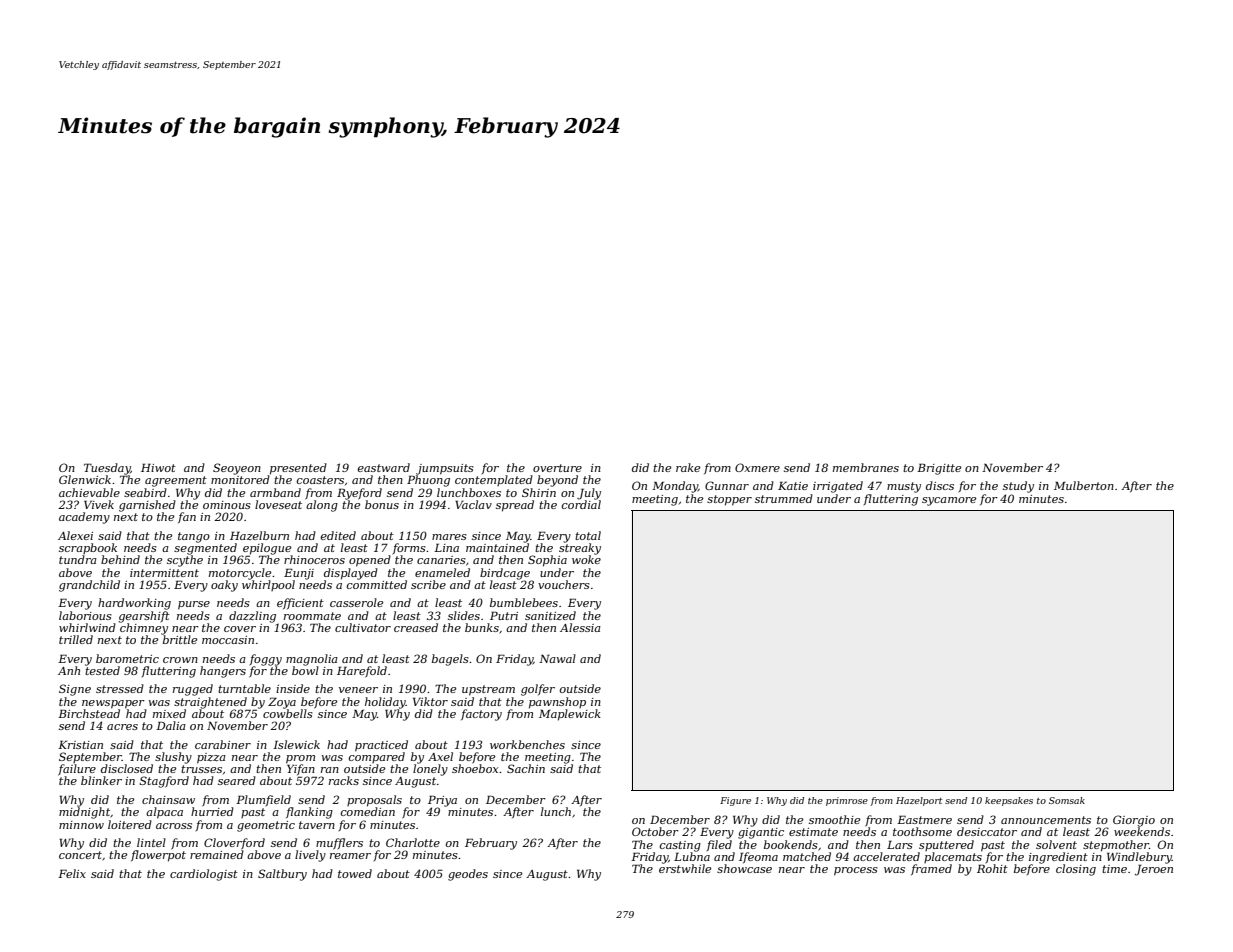 Image resolution: width=1233 pixels, height=952 pixels. I want to click on Oxmere, so click(757, 467).
